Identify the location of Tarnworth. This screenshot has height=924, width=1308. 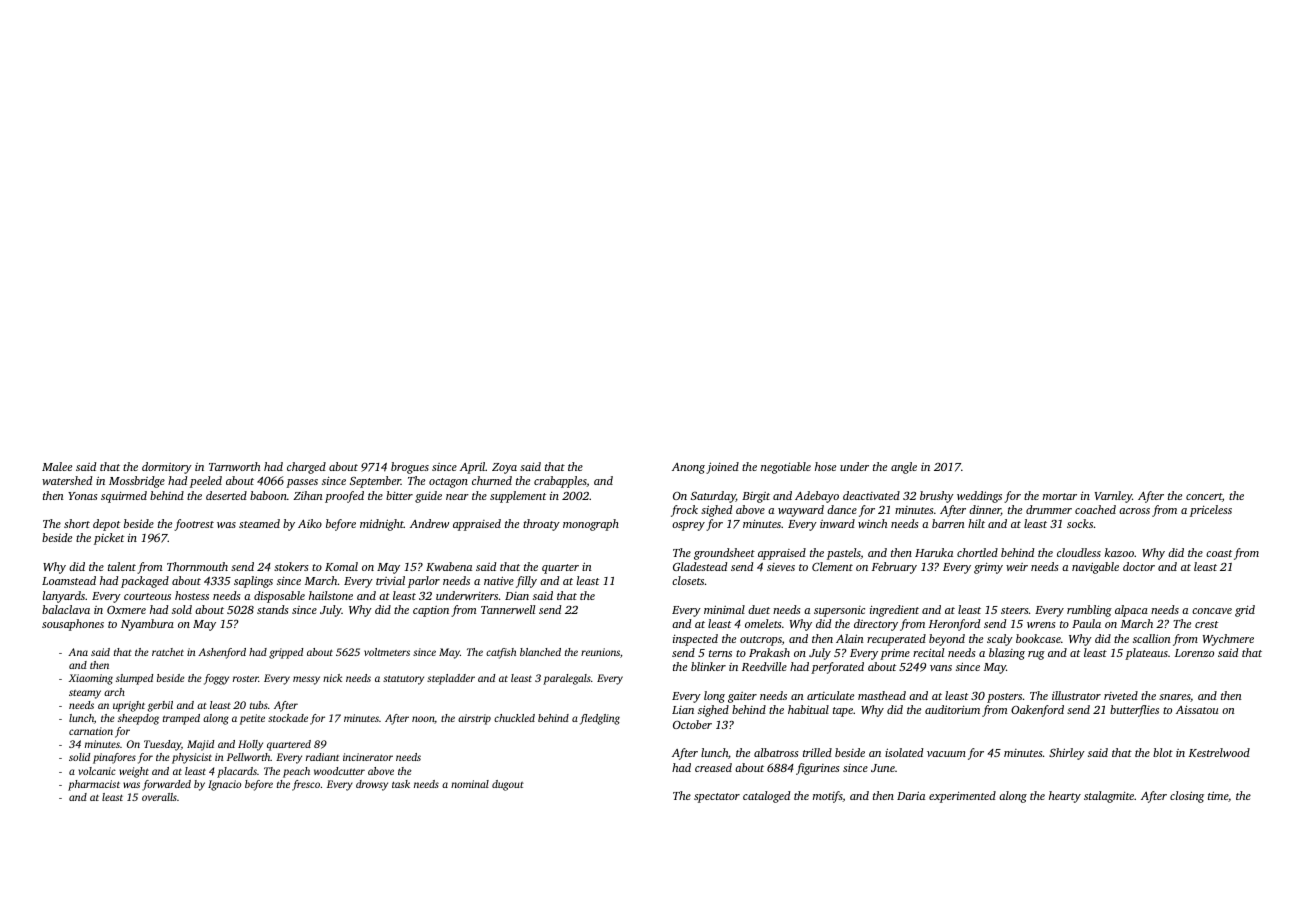
(234, 466).
